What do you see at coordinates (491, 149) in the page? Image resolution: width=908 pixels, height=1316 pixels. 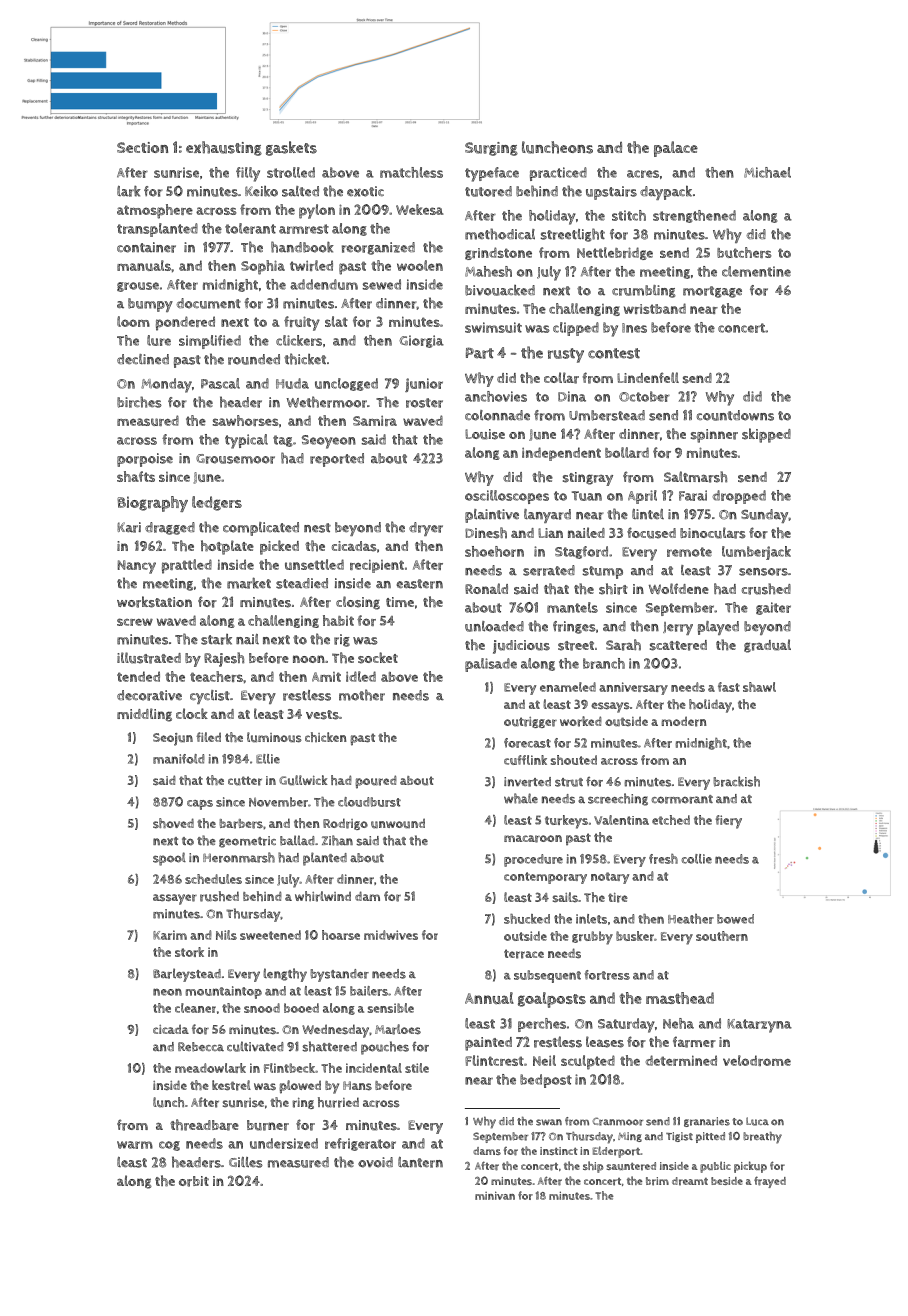 I see `Surging` at bounding box center [491, 149].
